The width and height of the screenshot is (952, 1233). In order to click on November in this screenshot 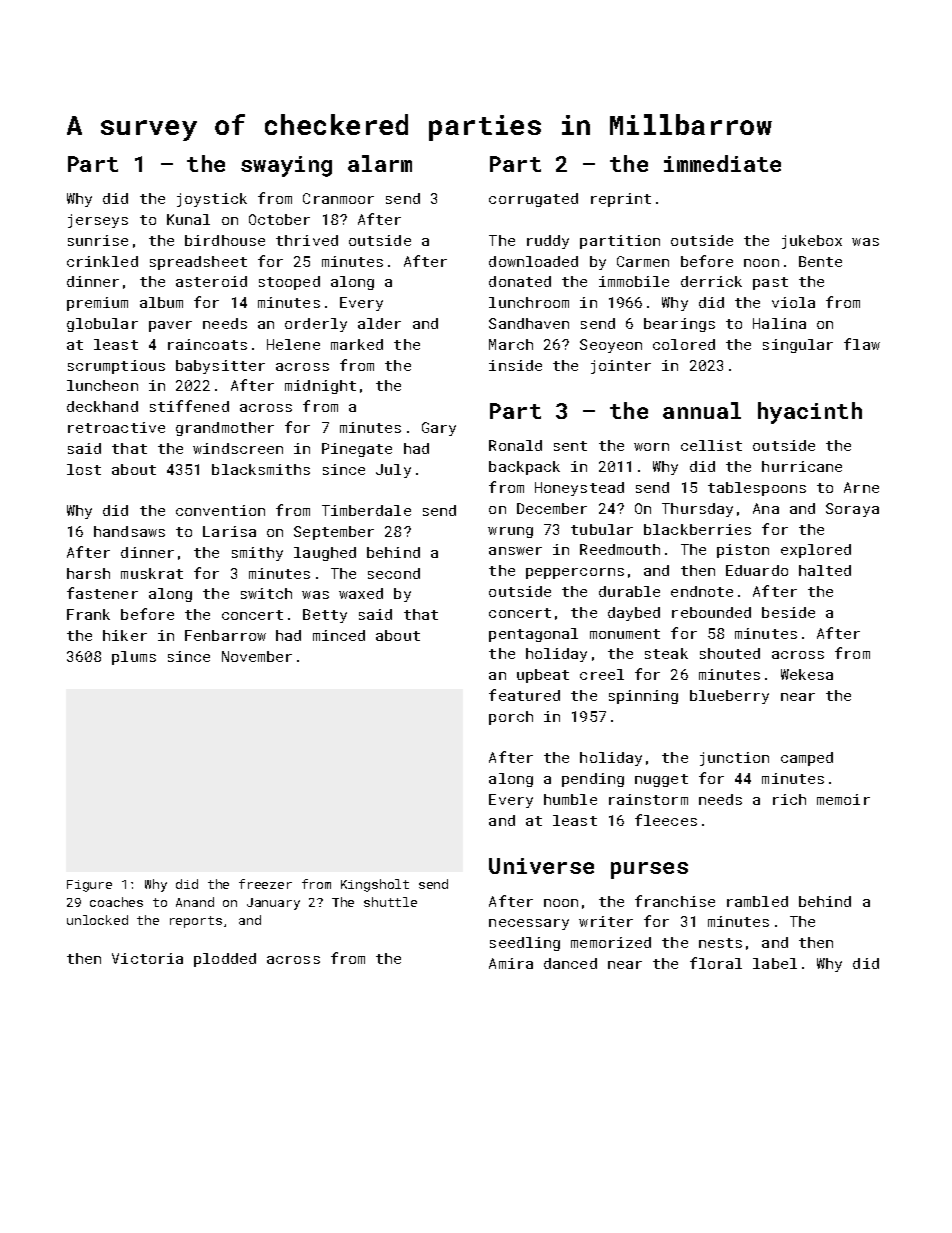, I will do `click(257, 656)`.
